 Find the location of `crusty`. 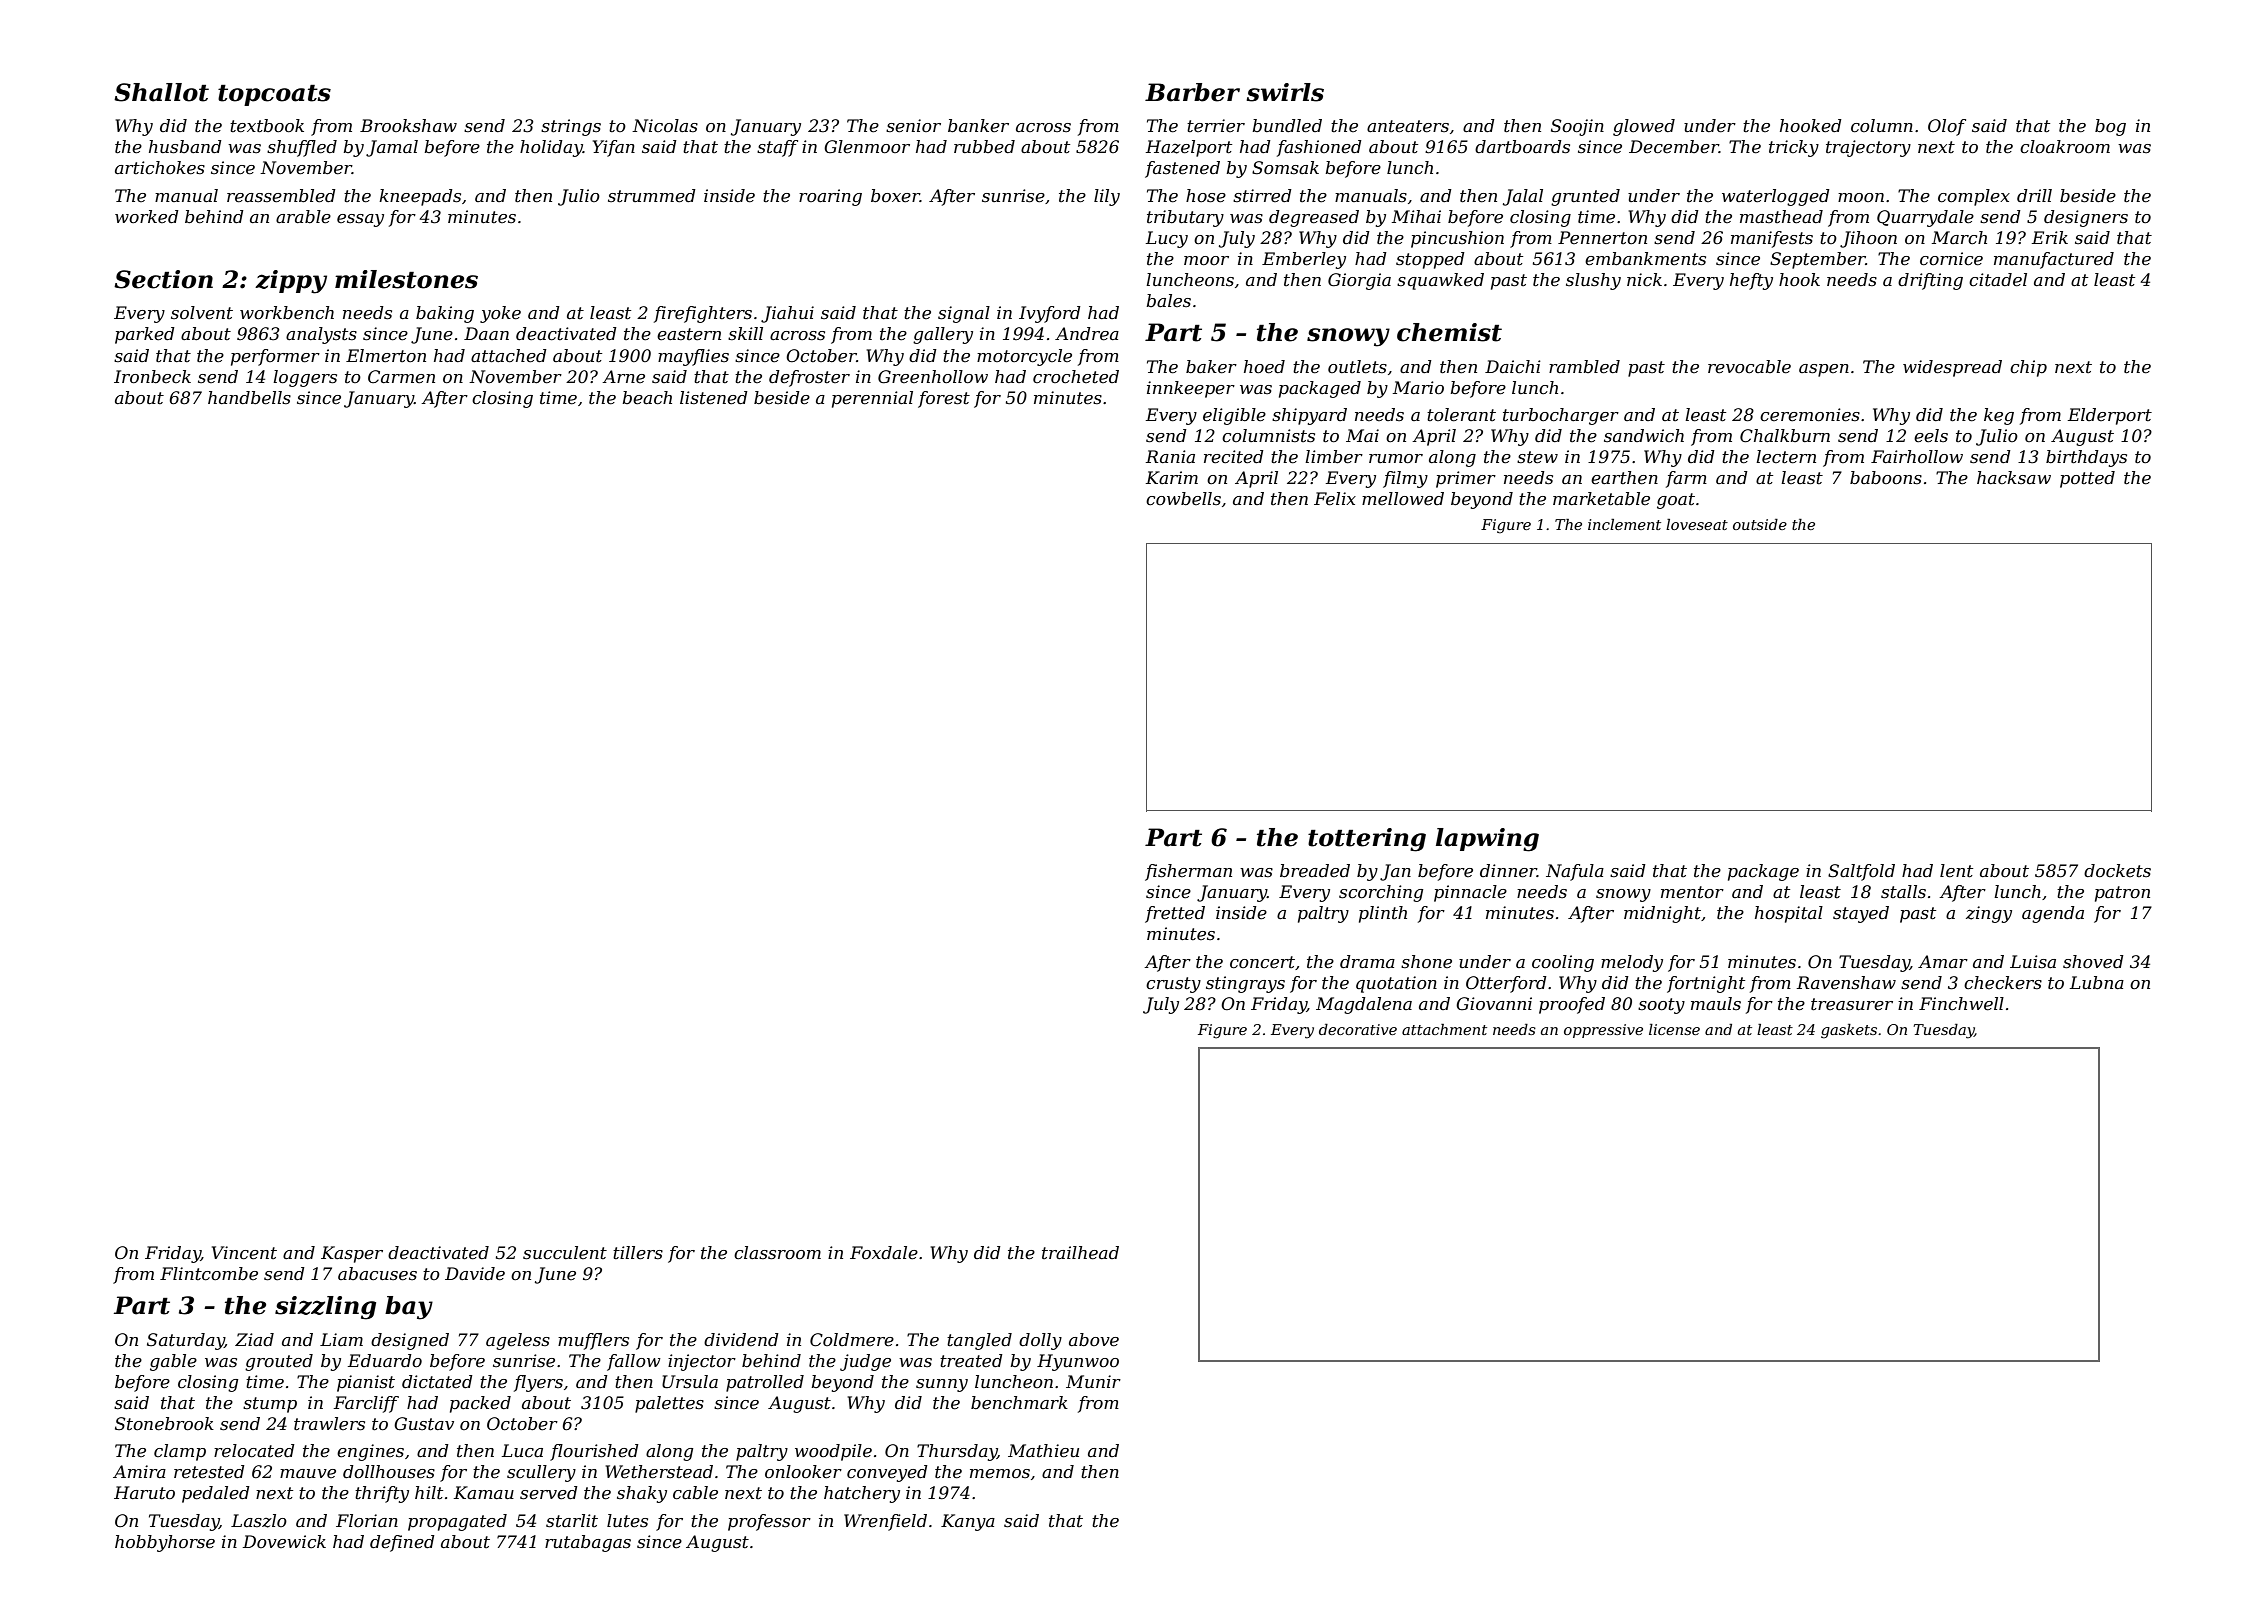

crusty is located at coordinates (1173, 985).
